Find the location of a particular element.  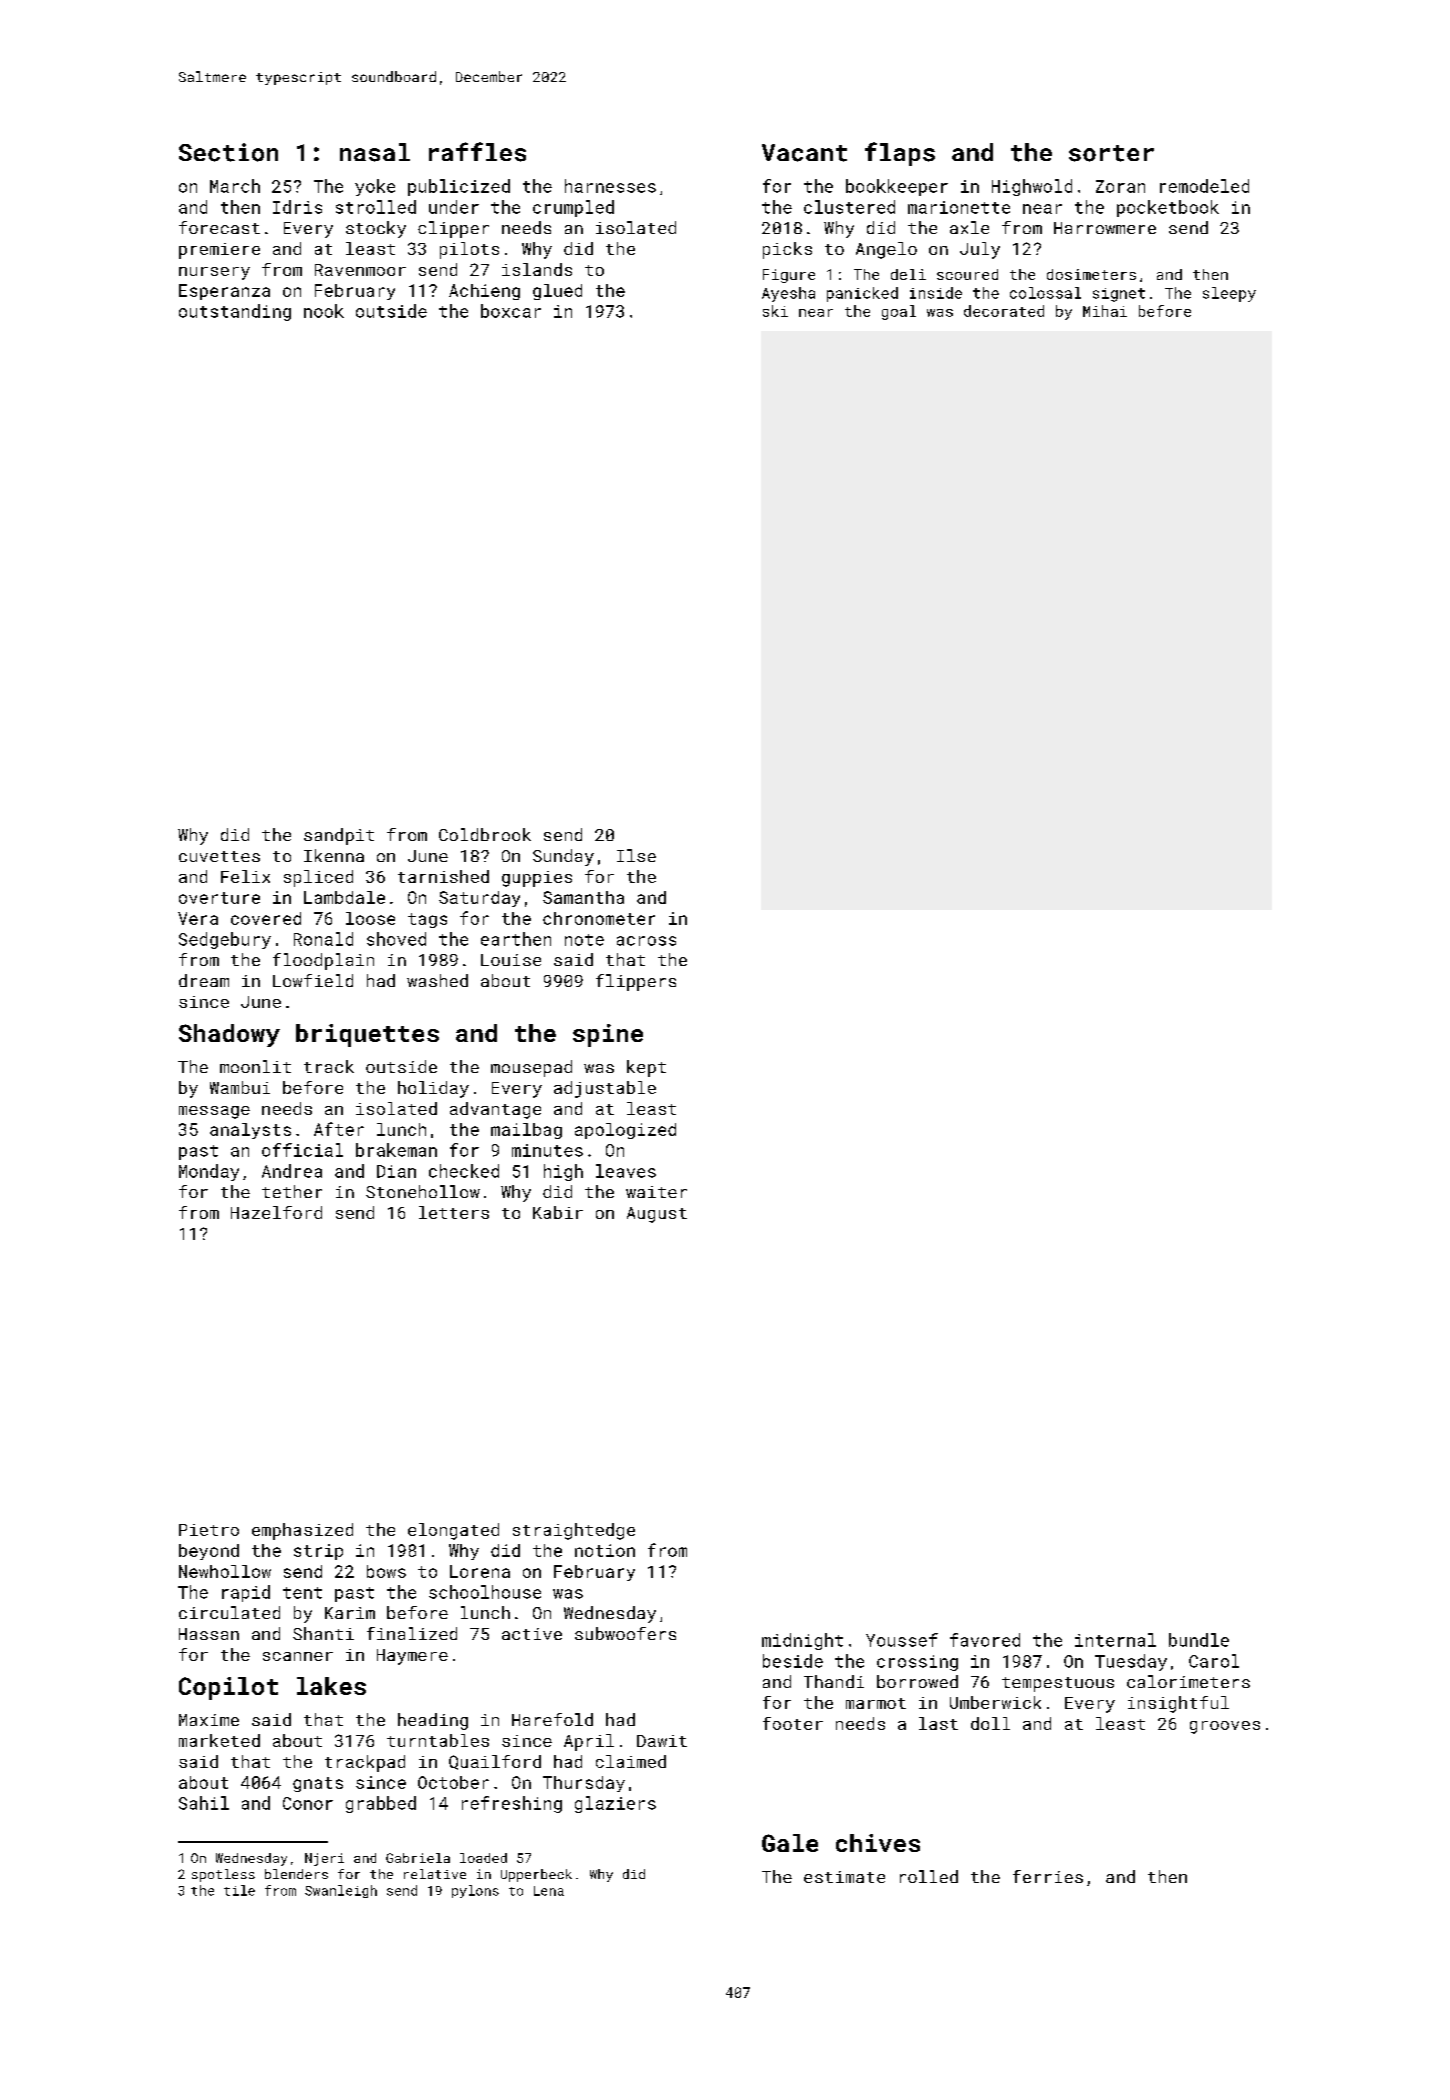

Idris is located at coordinates (297, 207).
